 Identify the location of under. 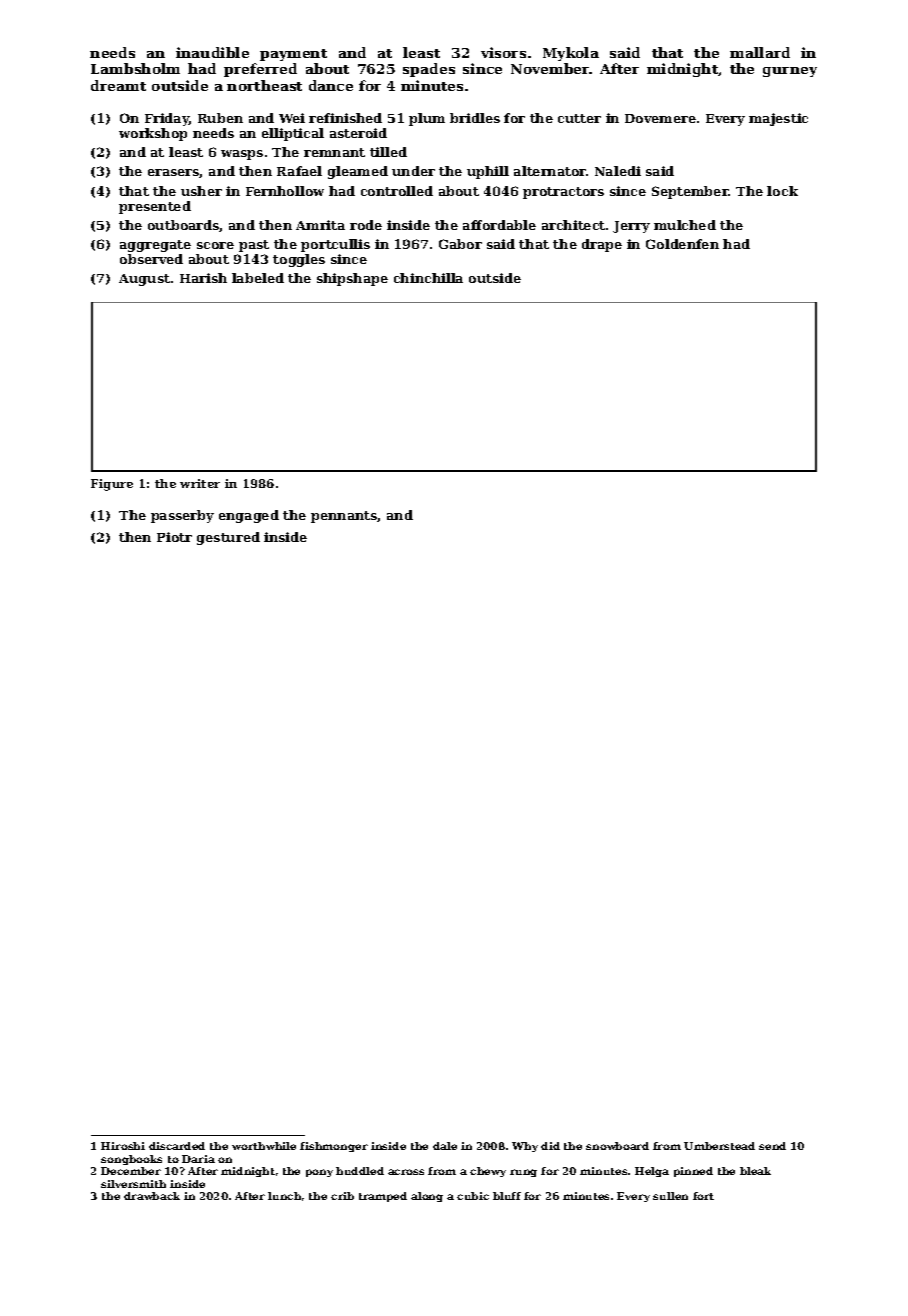
(413, 171).
